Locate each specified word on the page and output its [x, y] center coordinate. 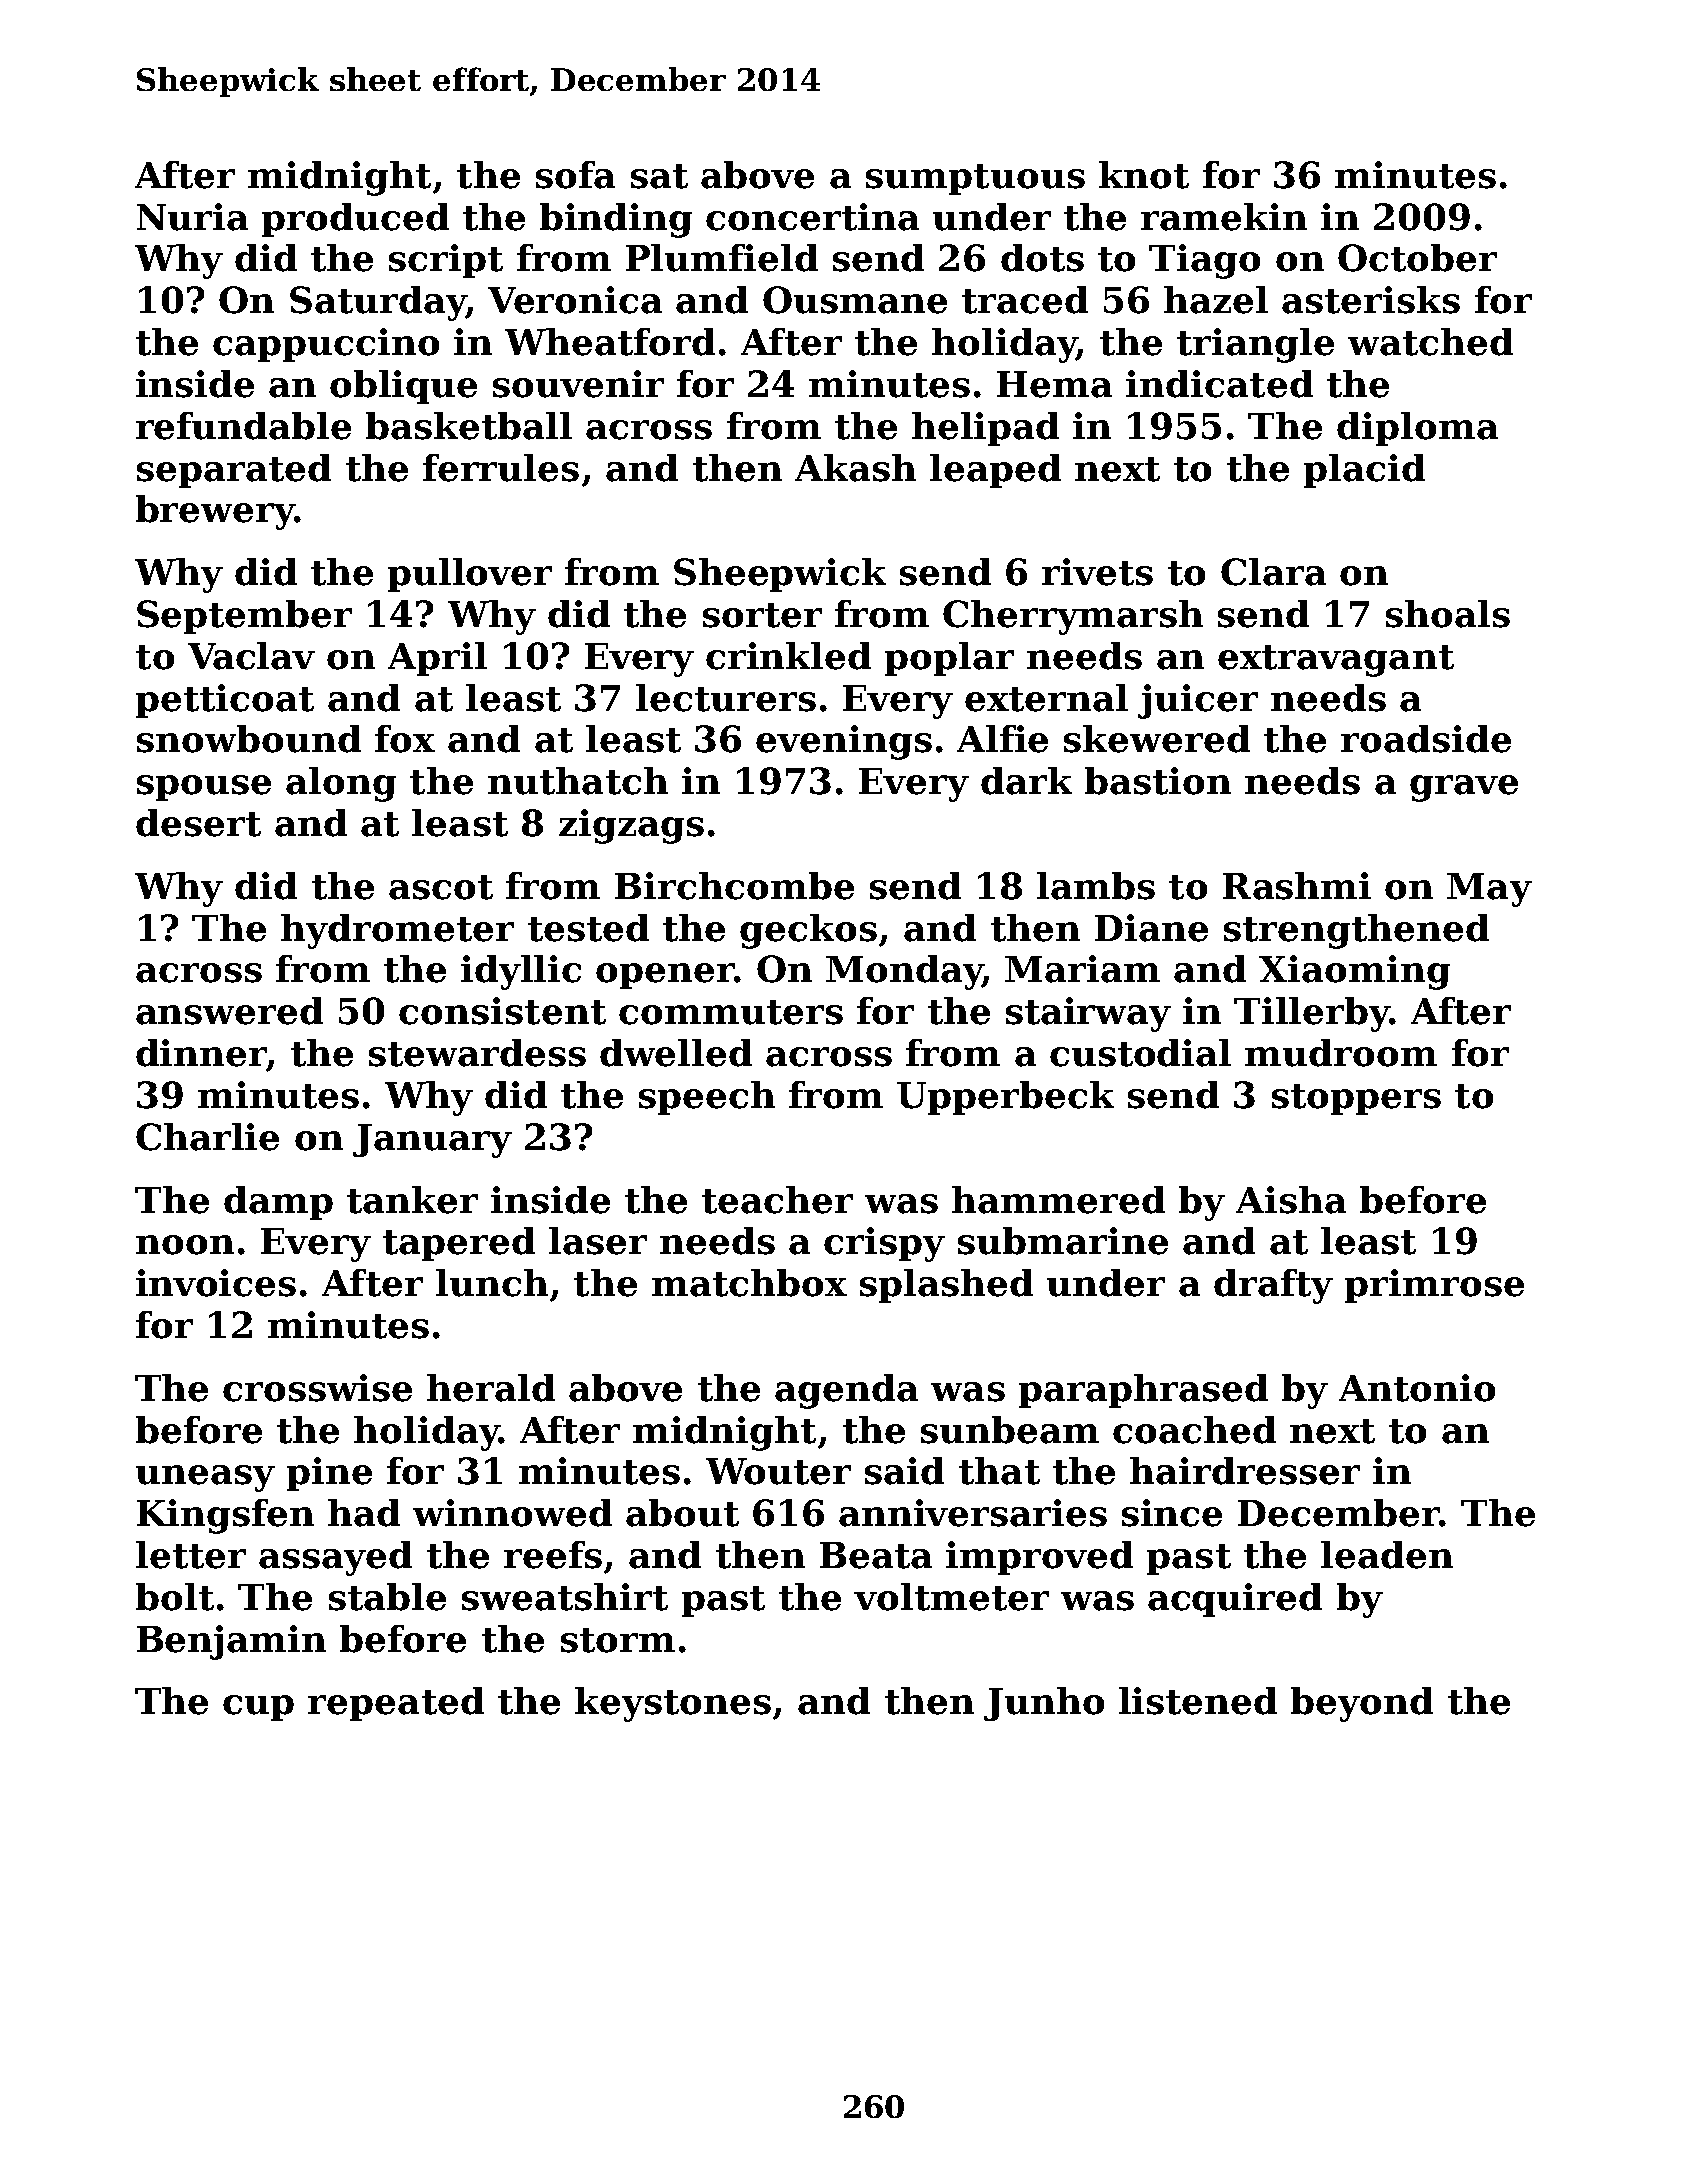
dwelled [676, 1053]
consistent [502, 1011]
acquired [1235, 1600]
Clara [1273, 572]
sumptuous [975, 179]
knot [1144, 175]
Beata [876, 1555]
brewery [215, 512]
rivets [1097, 572]
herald [491, 1388]
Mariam [1082, 969]
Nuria [192, 217]
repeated [396, 1704]
